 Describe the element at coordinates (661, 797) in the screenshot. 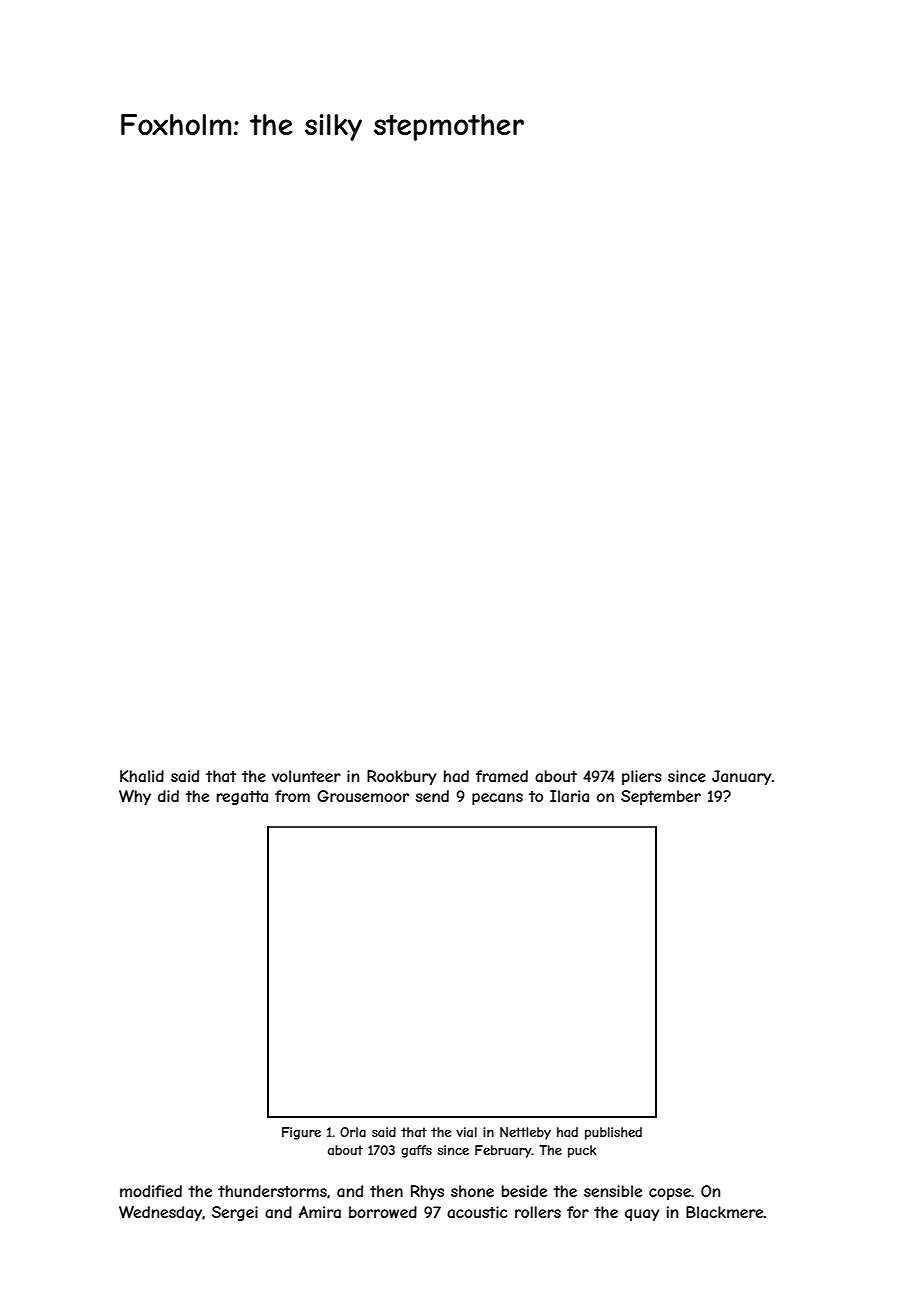

I see `September` at that location.
